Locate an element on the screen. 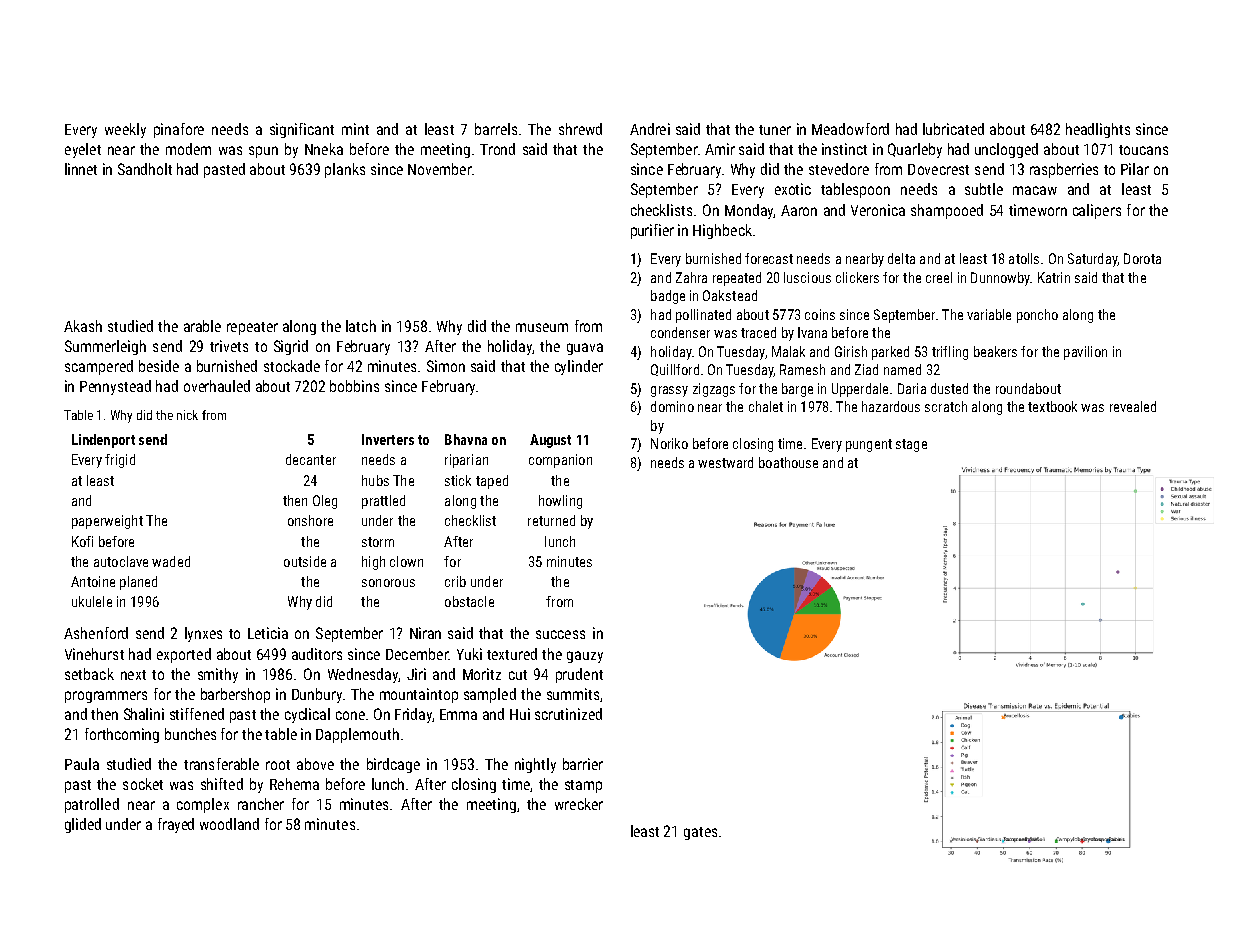 This screenshot has height=952, width=1233. returned is located at coordinates (551, 520).
